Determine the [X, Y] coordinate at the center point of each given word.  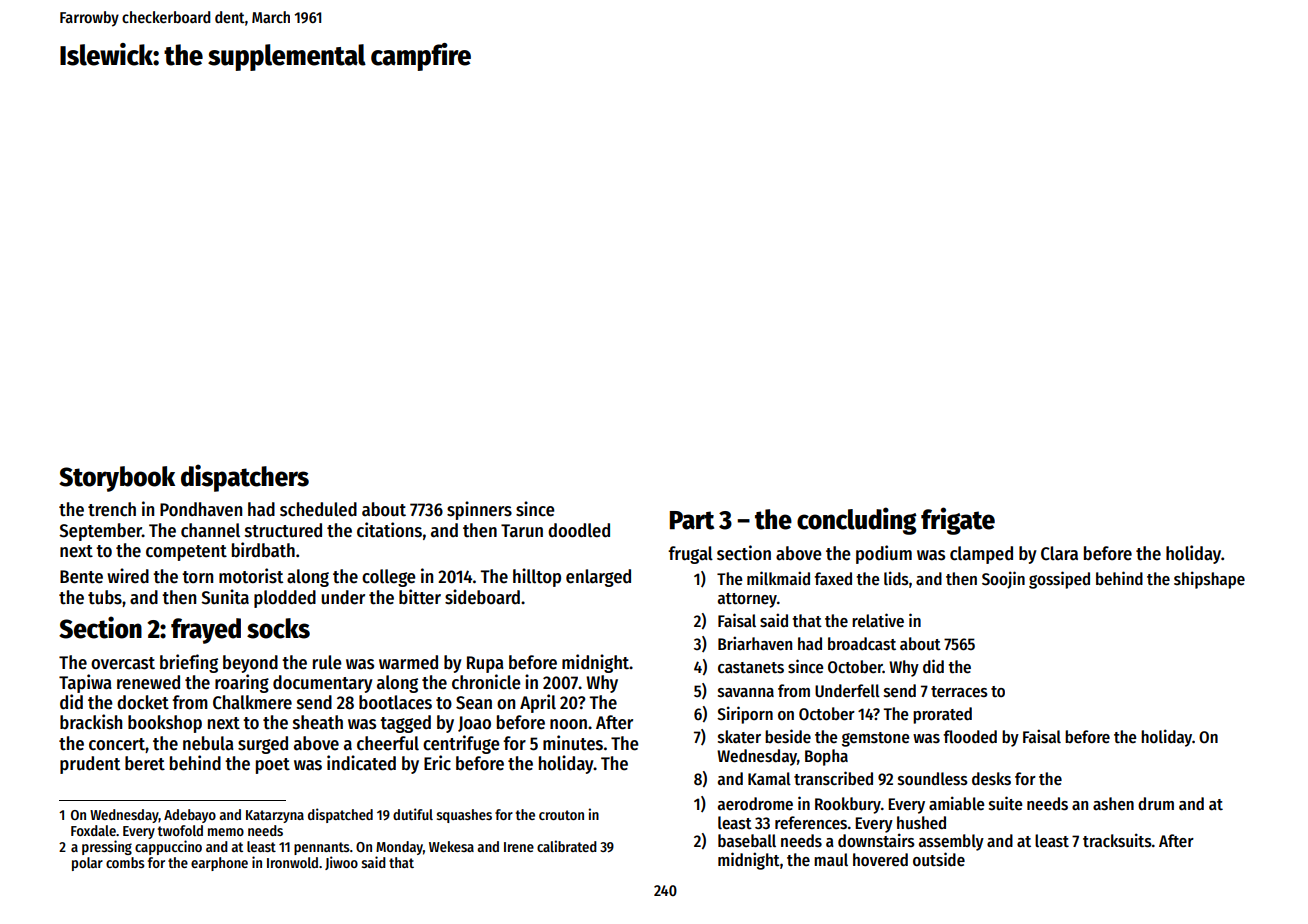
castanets [751, 668]
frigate [958, 521]
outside [939, 859]
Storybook [117, 479]
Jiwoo [341, 863]
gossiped [1059, 580]
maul [831, 860]
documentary [323, 684]
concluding [857, 521]
